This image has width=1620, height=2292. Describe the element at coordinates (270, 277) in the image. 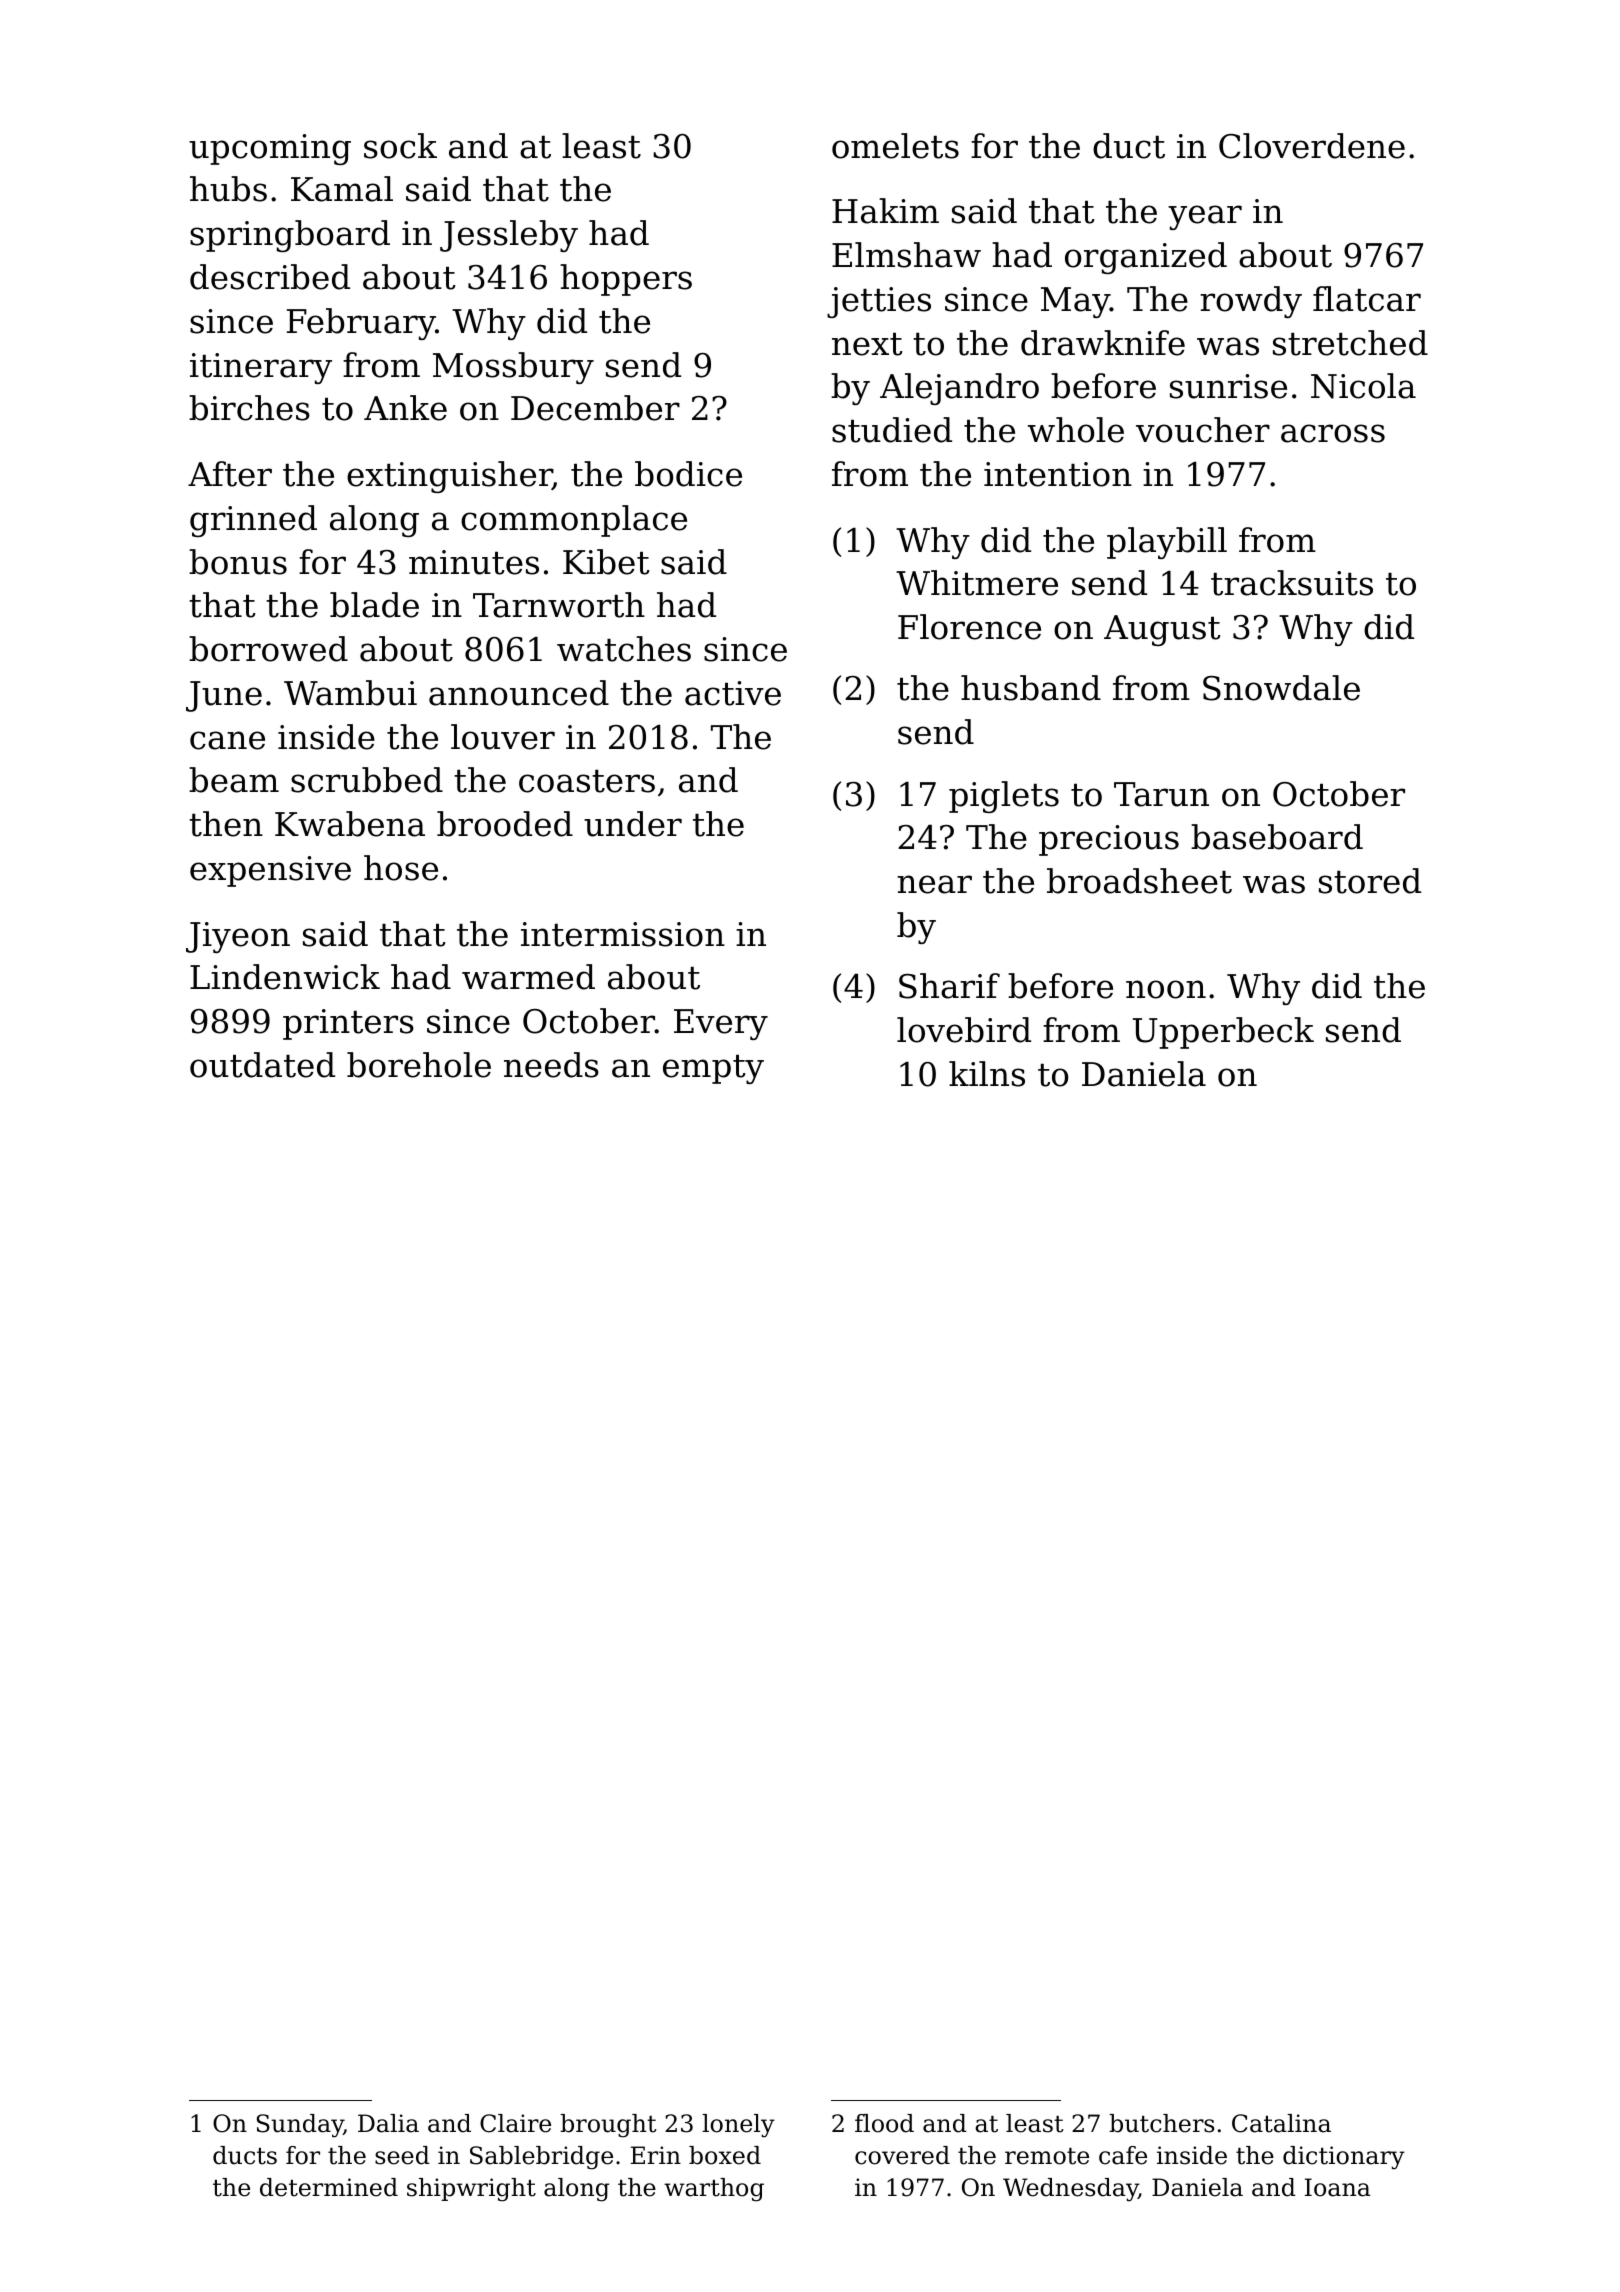

I see `described` at that location.
